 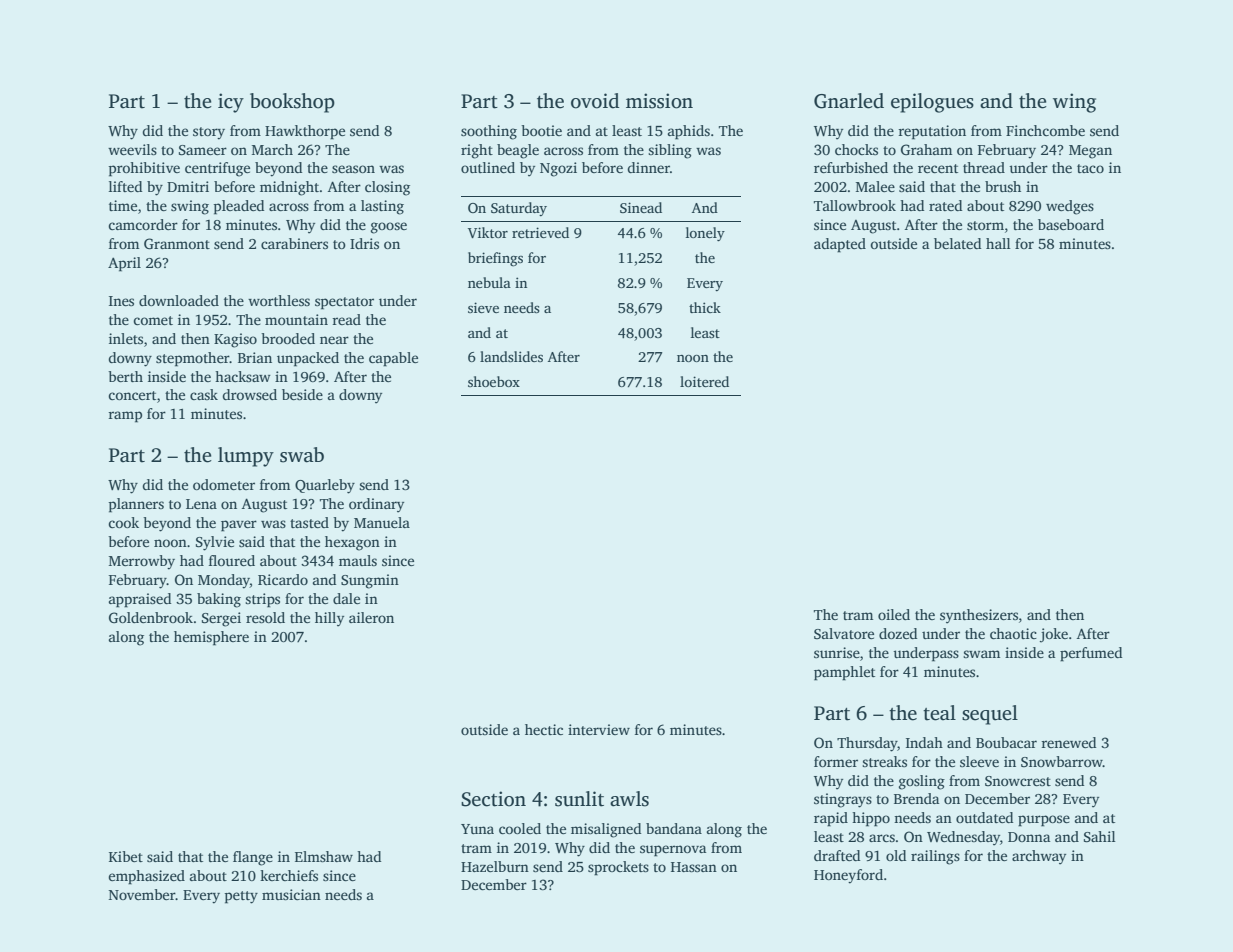 I want to click on Gnarled, so click(x=849, y=101).
